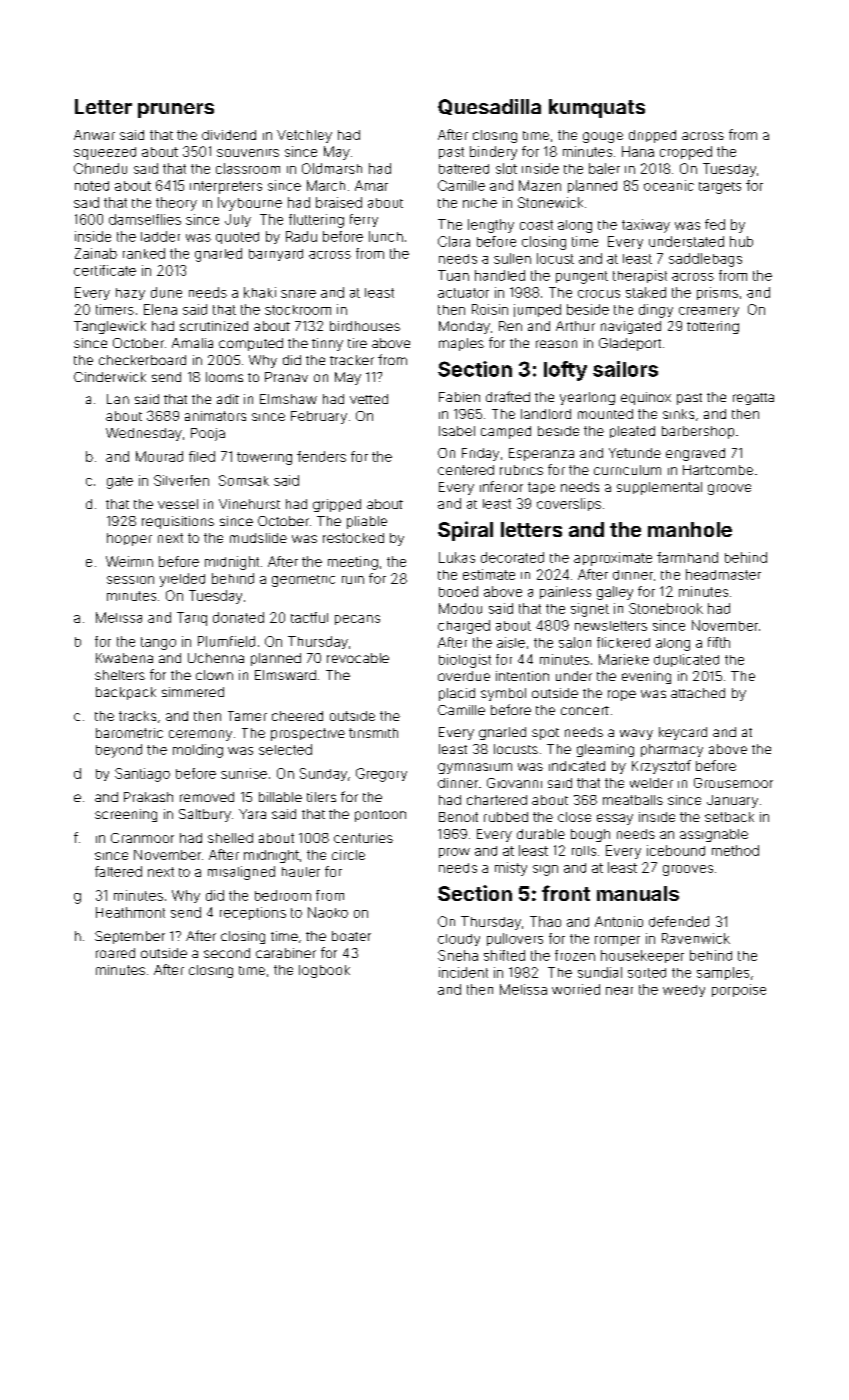 The width and height of the document is (849, 1400). What do you see at coordinates (367, 522) in the document?
I see `pliable` at bounding box center [367, 522].
